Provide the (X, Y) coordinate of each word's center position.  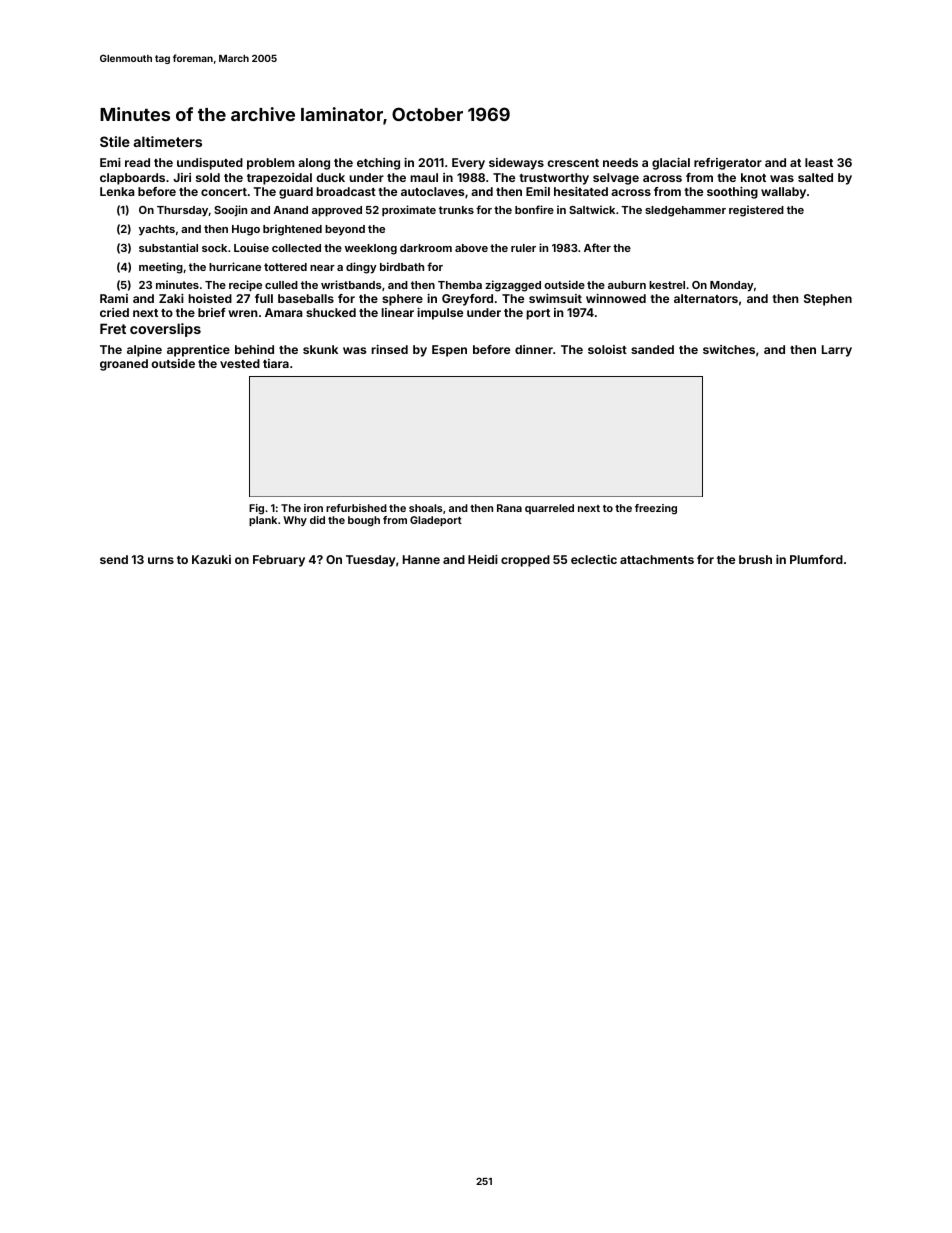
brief (212, 312)
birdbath (402, 266)
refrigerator (728, 164)
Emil (538, 191)
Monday (732, 286)
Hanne (421, 559)
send (114, 559)
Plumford (816, 559)
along (314, 164)
